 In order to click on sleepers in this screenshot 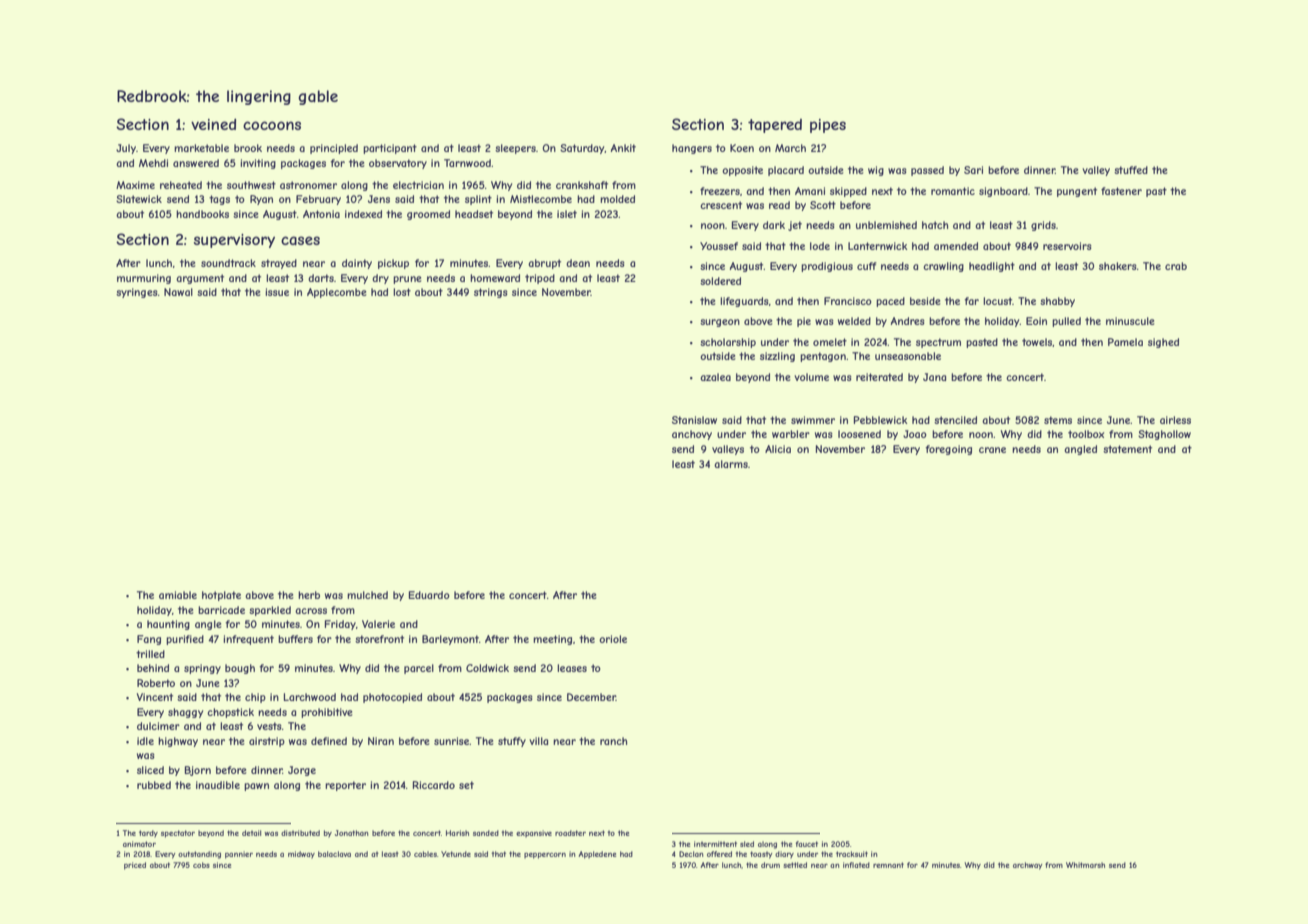, I will do `click(515, 149)`.
